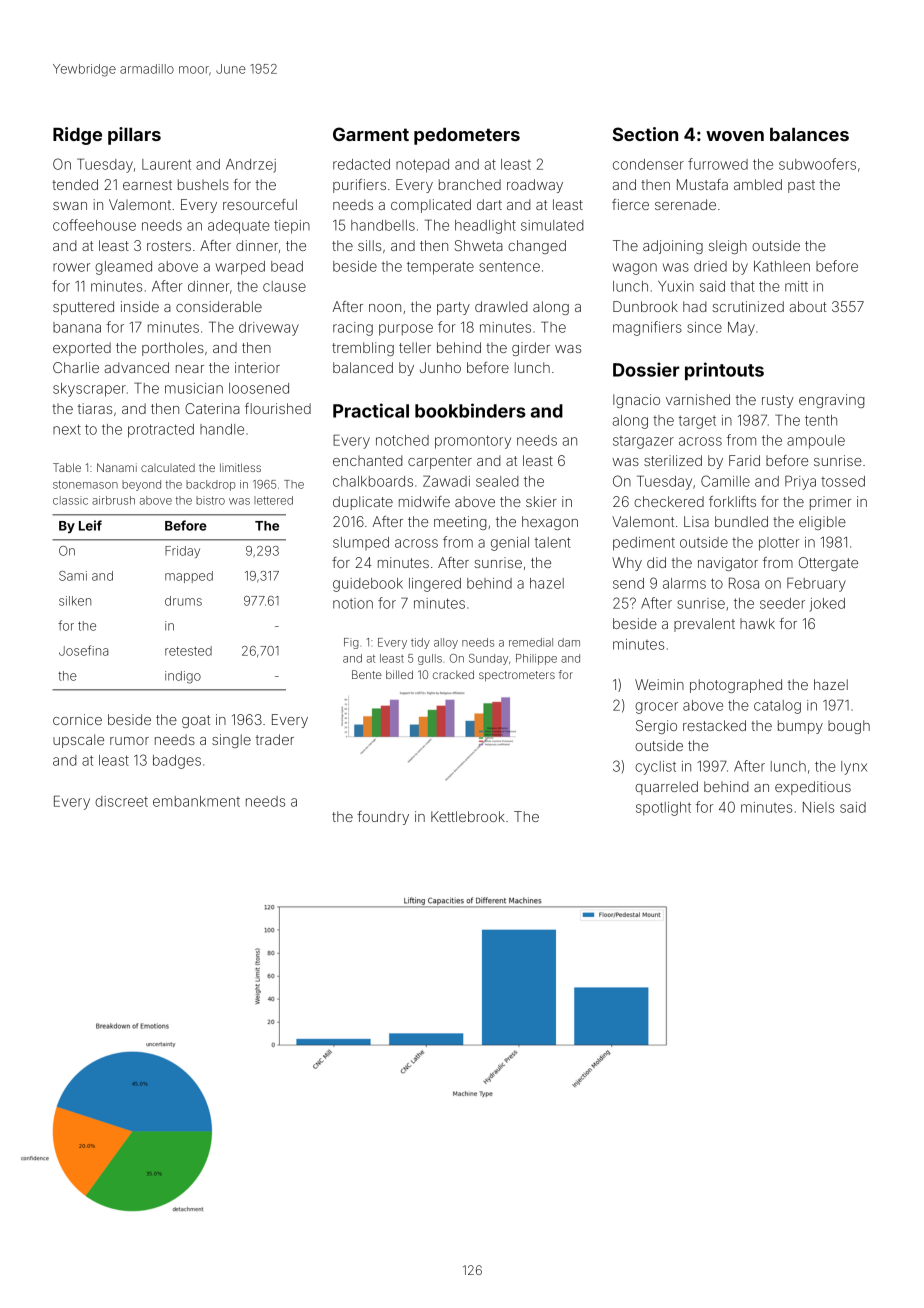  What do you see at coordinates (82, 349) in the image?
I see `exported` at bounding box center [82, 349].
